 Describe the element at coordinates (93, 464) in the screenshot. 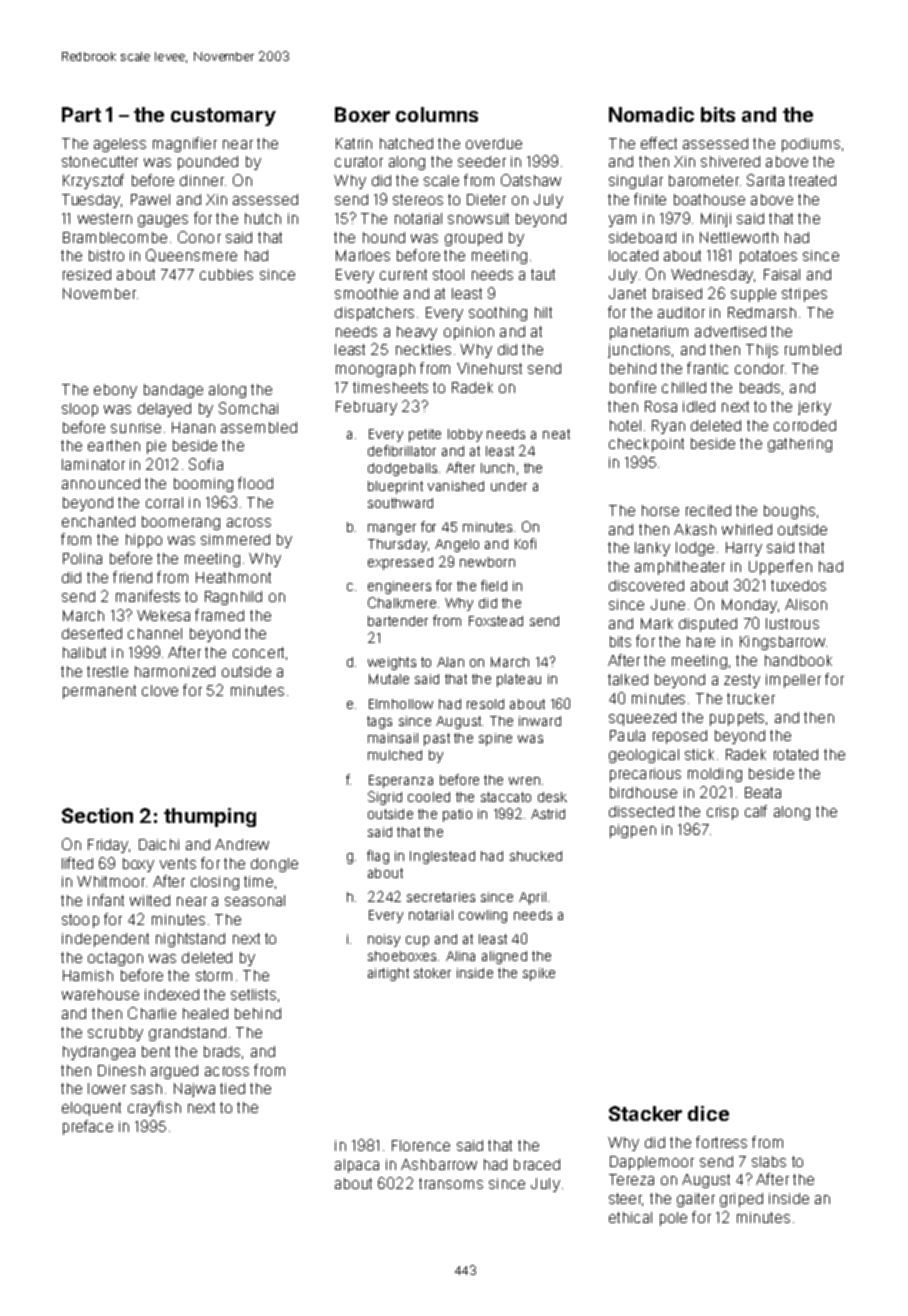

I see `laminator` at that location.
